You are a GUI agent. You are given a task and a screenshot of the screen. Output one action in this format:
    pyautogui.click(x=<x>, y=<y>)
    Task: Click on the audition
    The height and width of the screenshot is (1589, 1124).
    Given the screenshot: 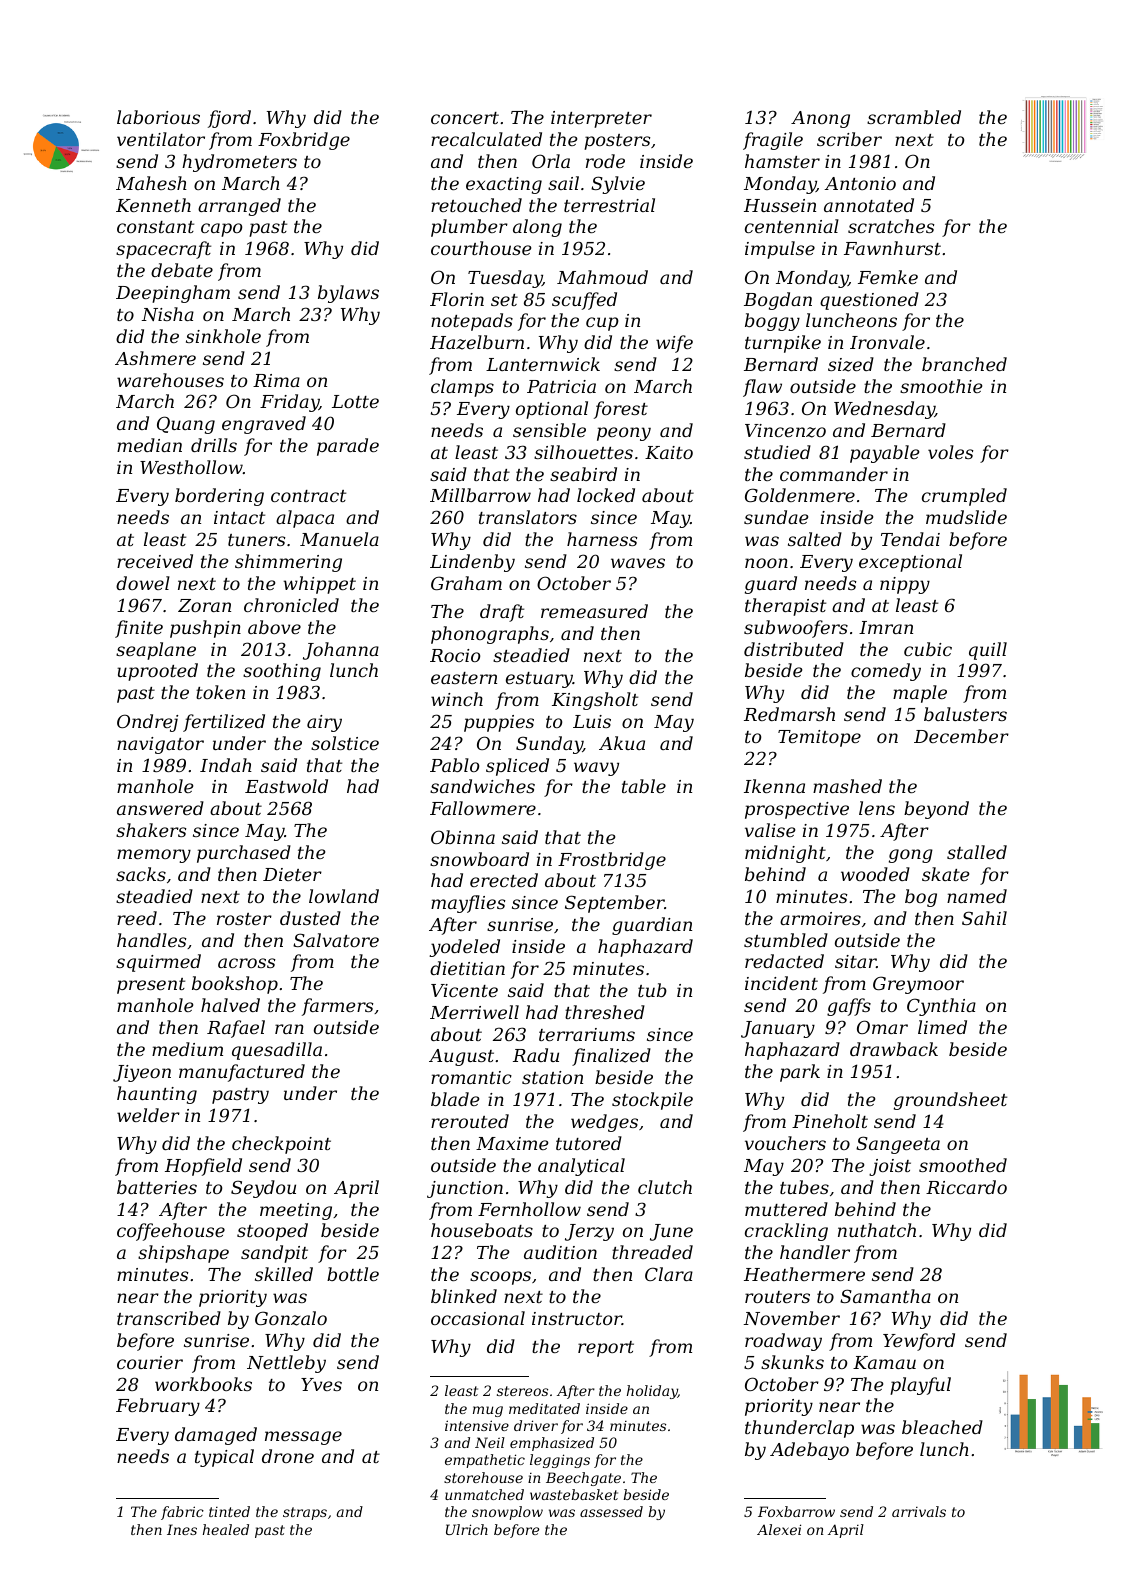 What is the action you would take?
    pyautogui.click(x=560, y=1252)
